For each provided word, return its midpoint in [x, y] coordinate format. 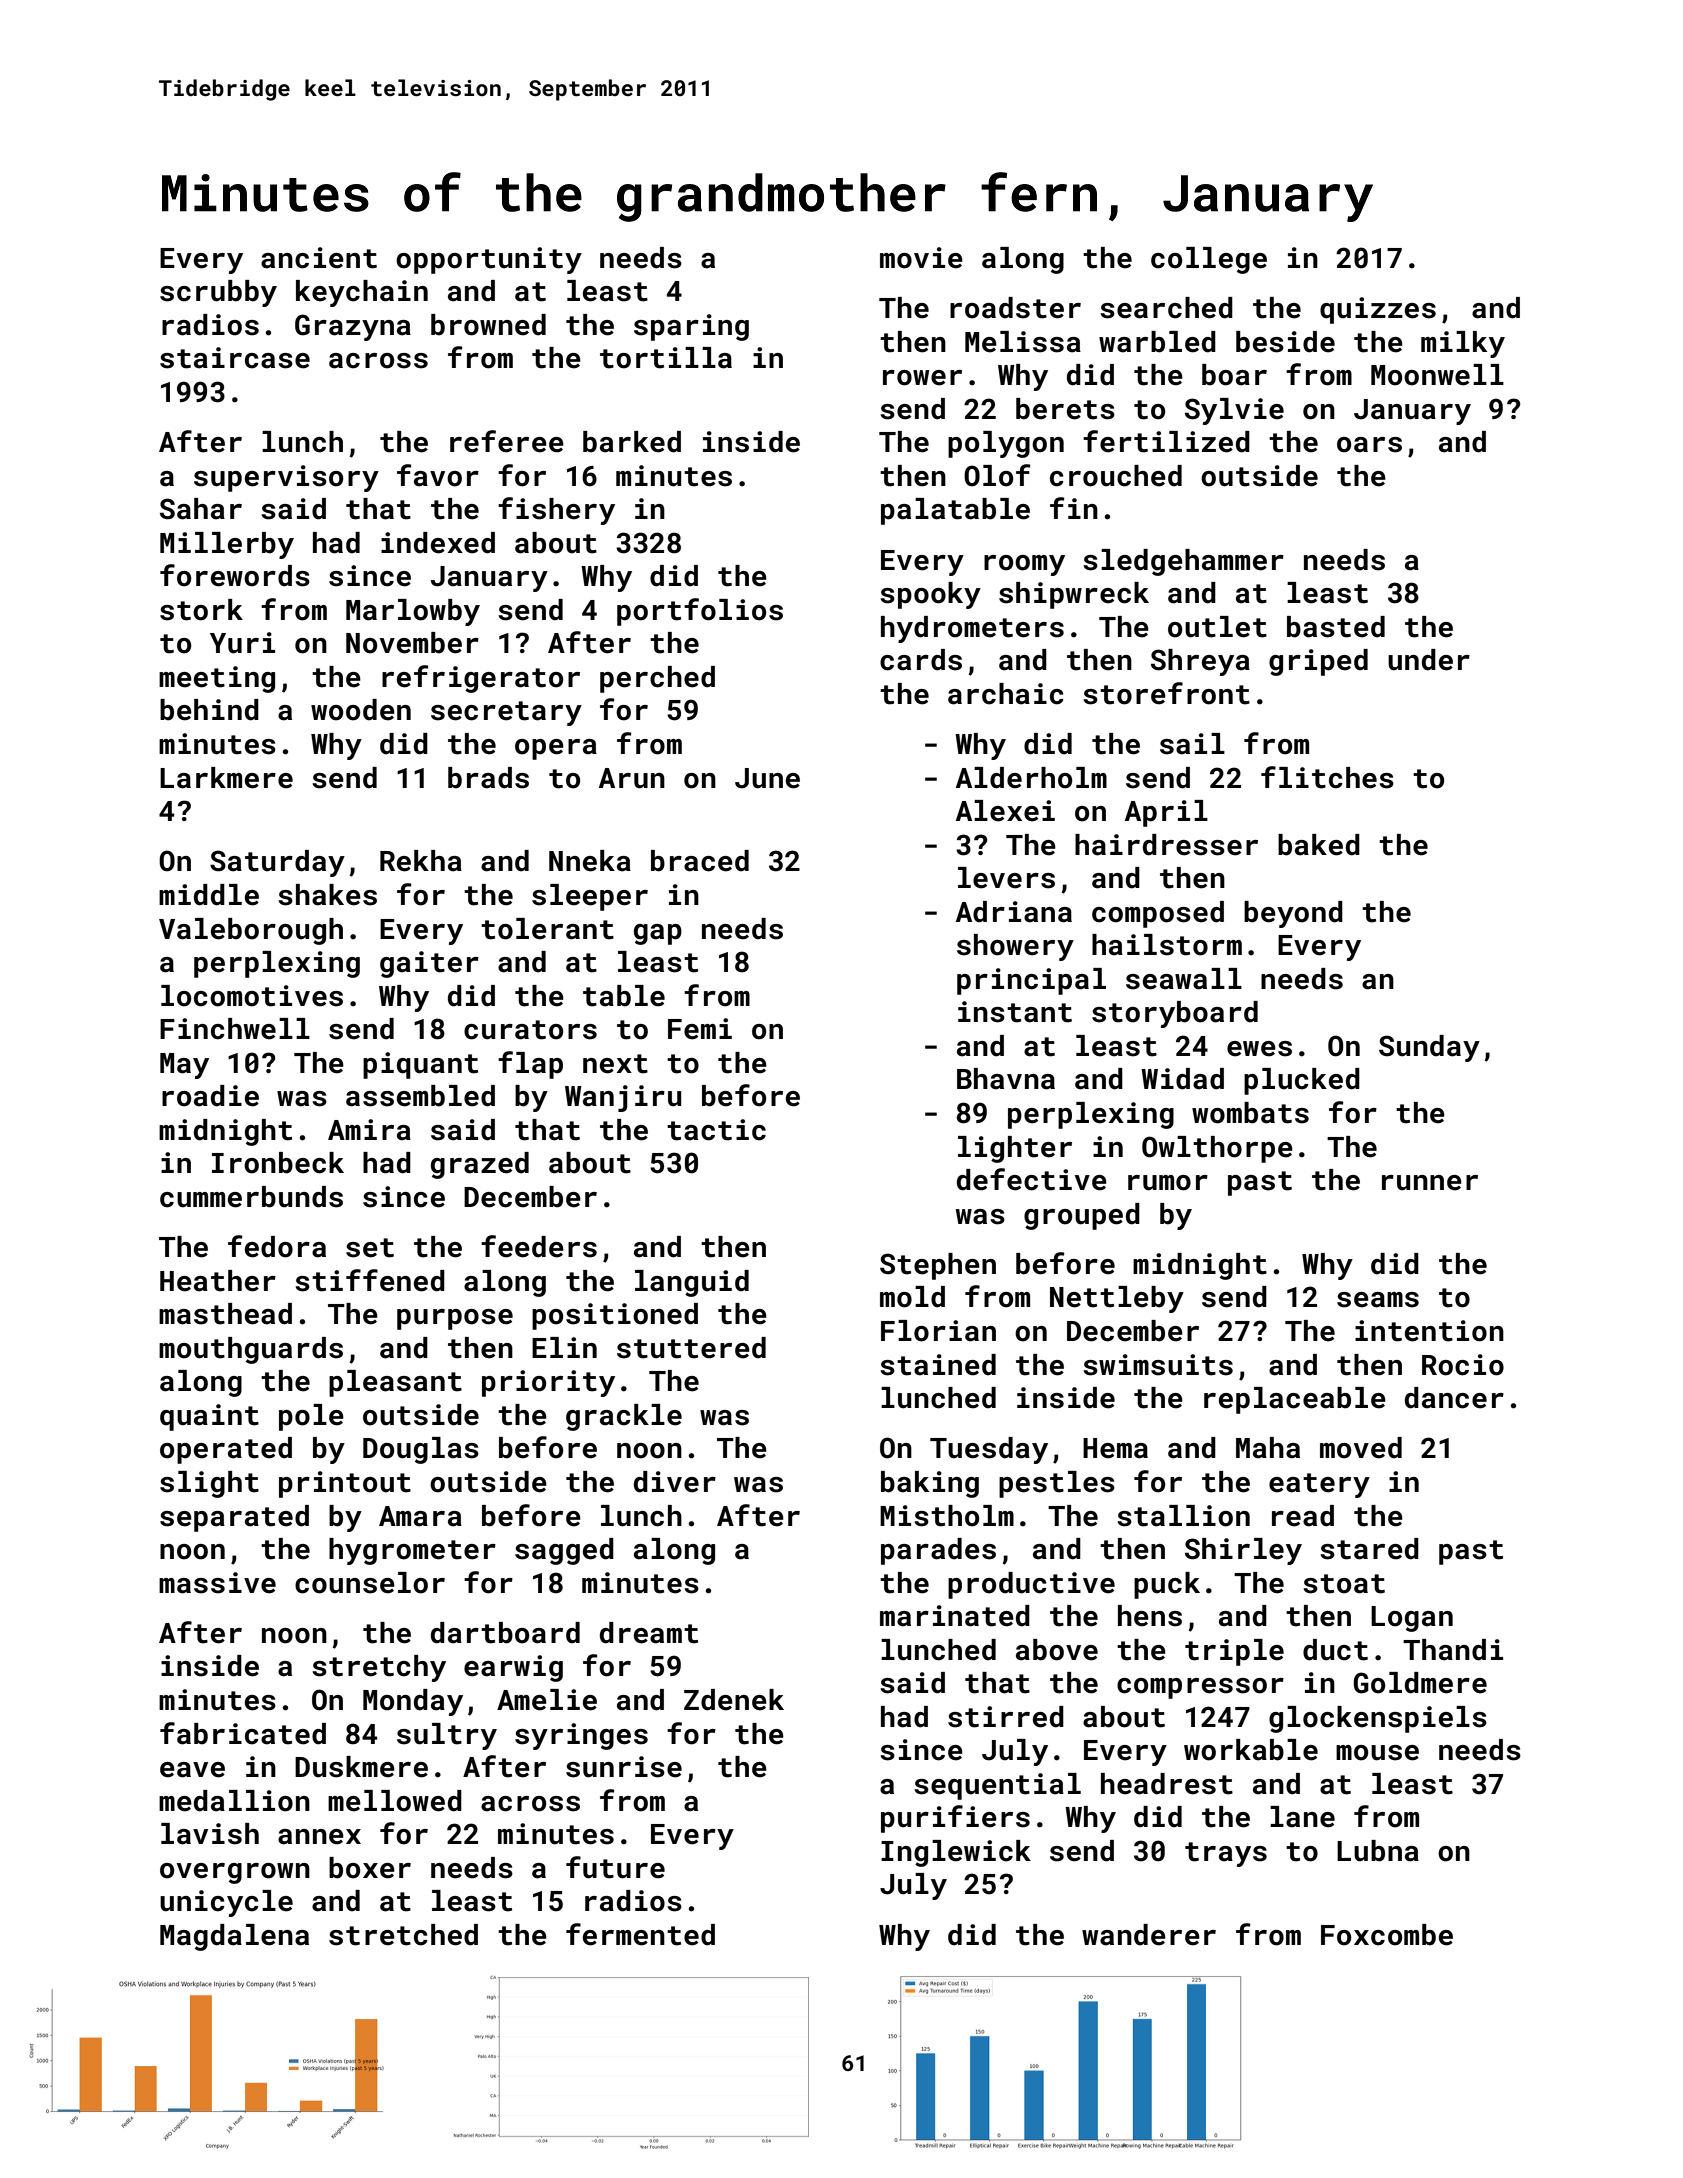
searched [1166, 308]
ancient [319, 258]
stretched [403, 1935]
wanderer [1149, 1935]
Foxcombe [1387, 1935]
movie [921, 258]
